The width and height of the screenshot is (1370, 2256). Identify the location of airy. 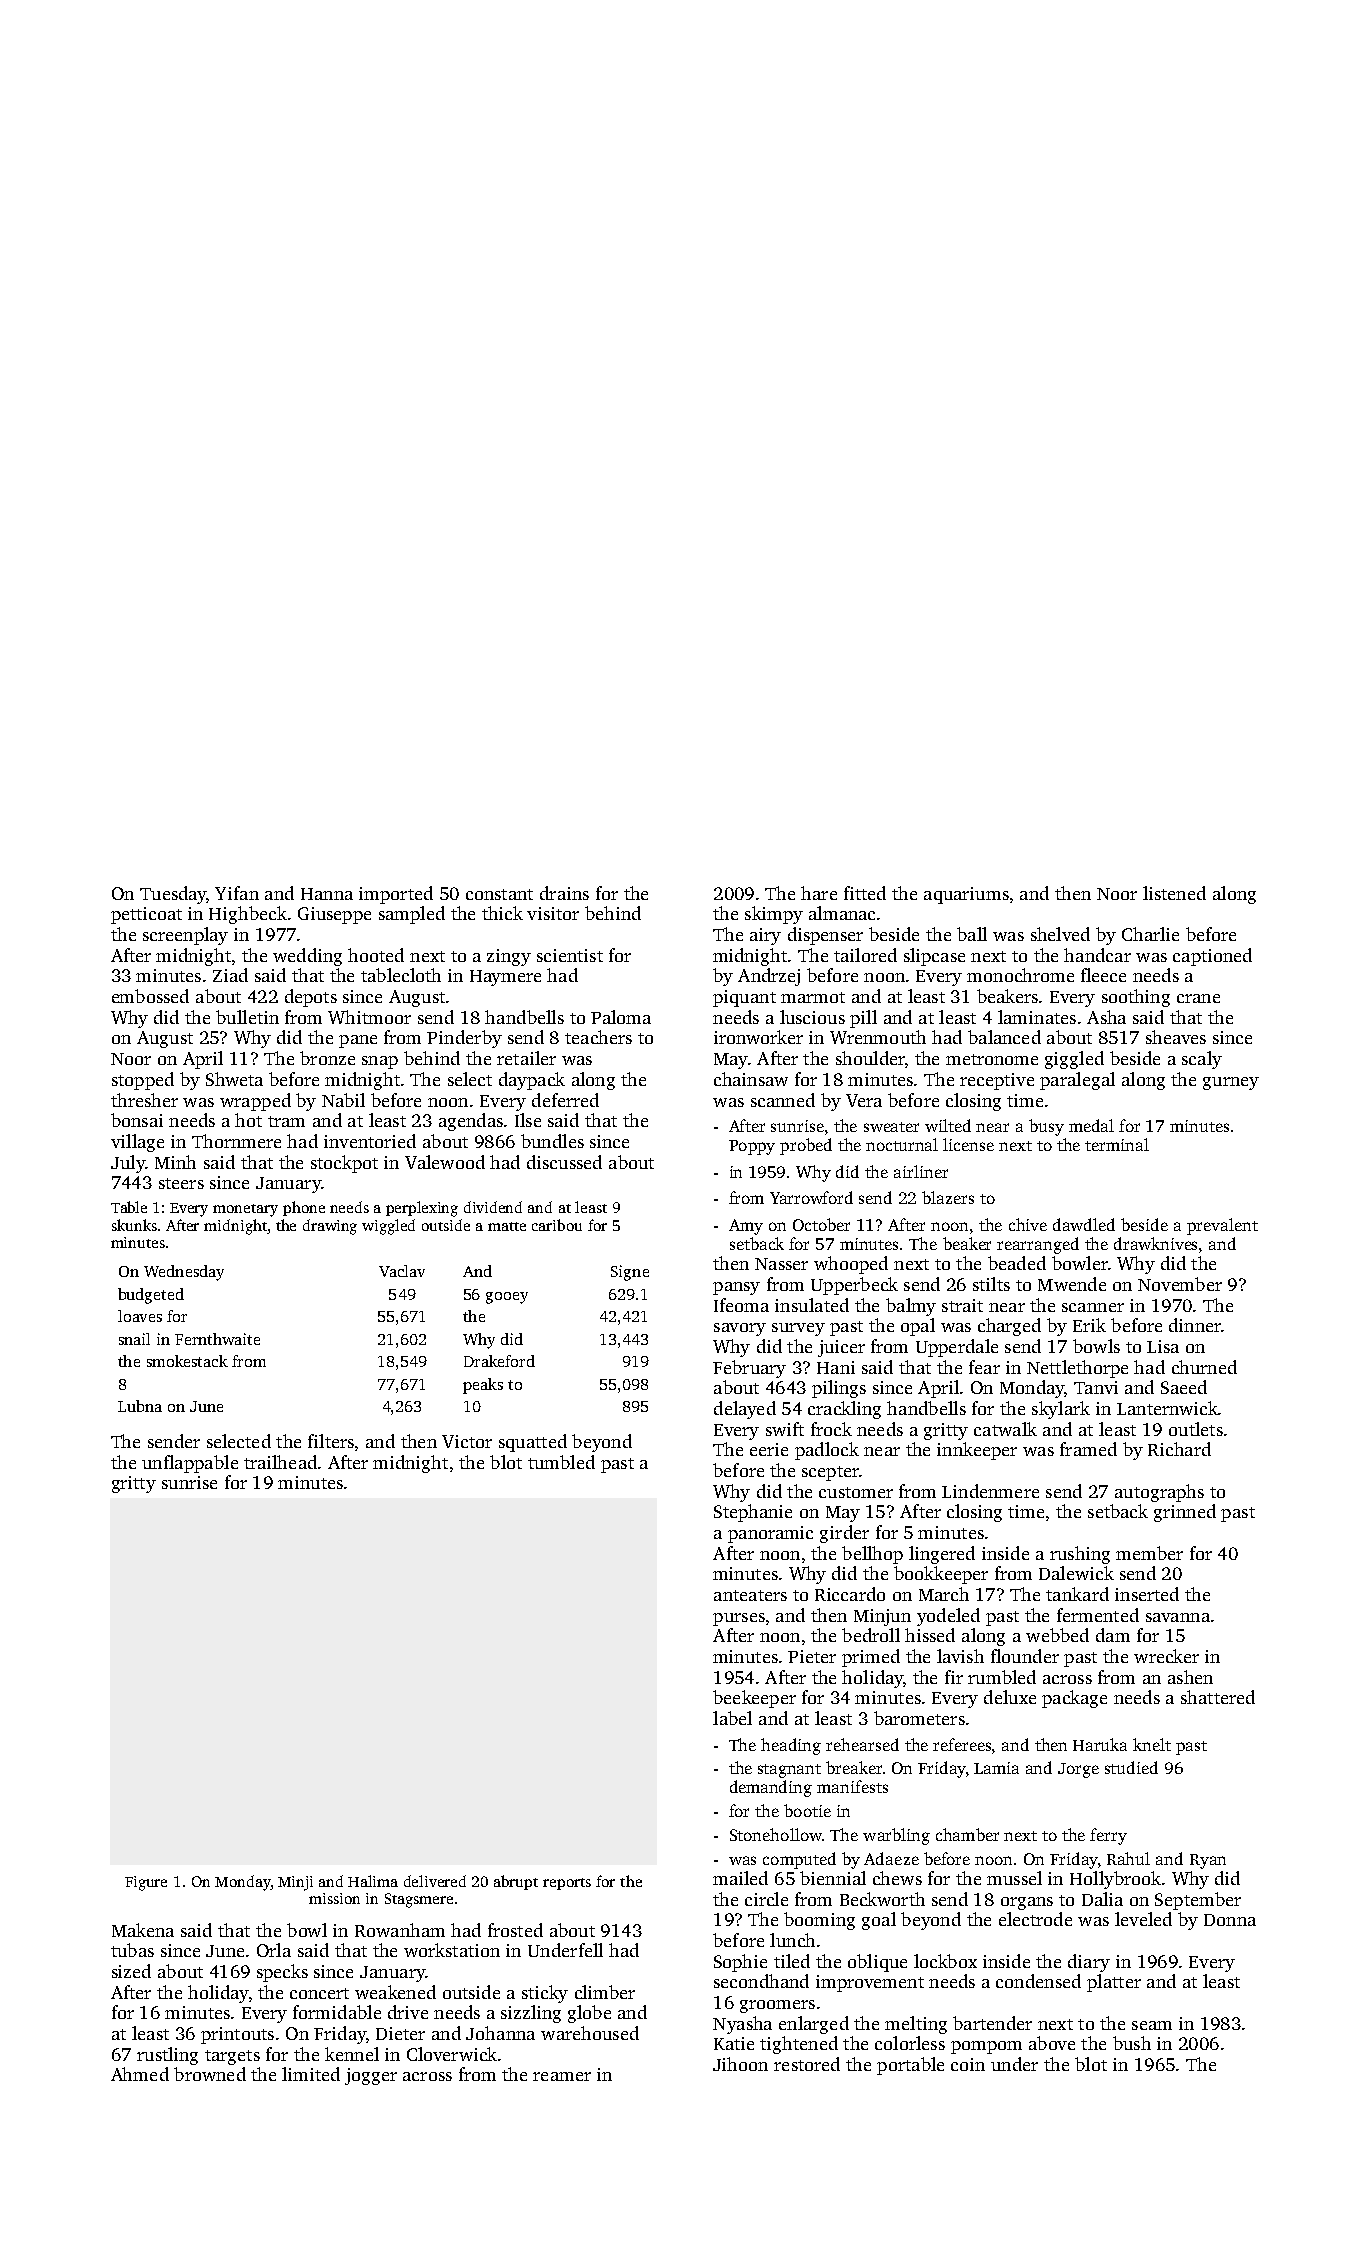
(765, 936).
